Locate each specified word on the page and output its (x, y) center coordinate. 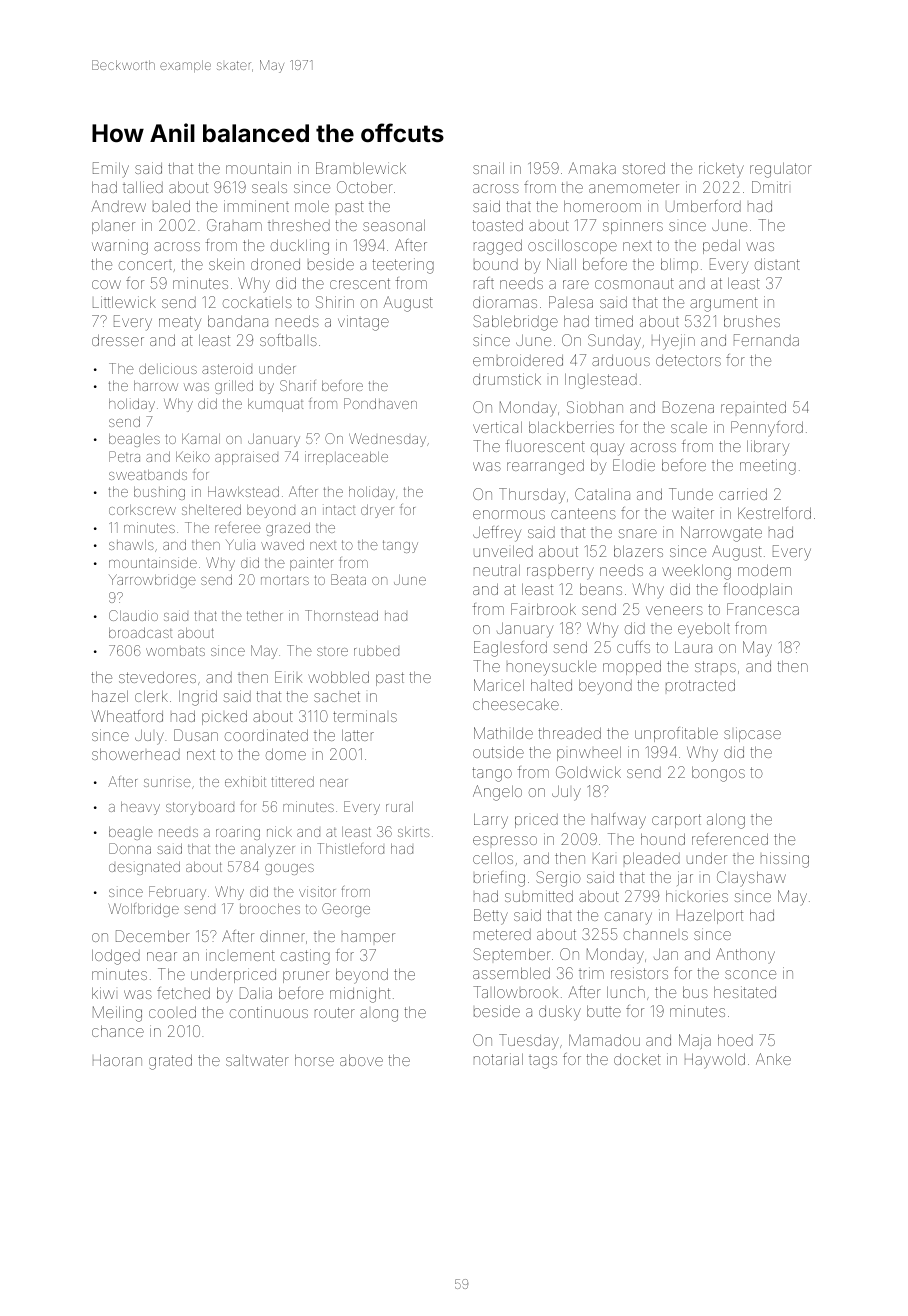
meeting (768, 467)
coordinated (266, 735)
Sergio (558, 879)
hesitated (745, 992)
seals (269, 187)
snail (488, 168)
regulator (781, 170)
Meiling (117, 1014)
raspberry (560, 572)
